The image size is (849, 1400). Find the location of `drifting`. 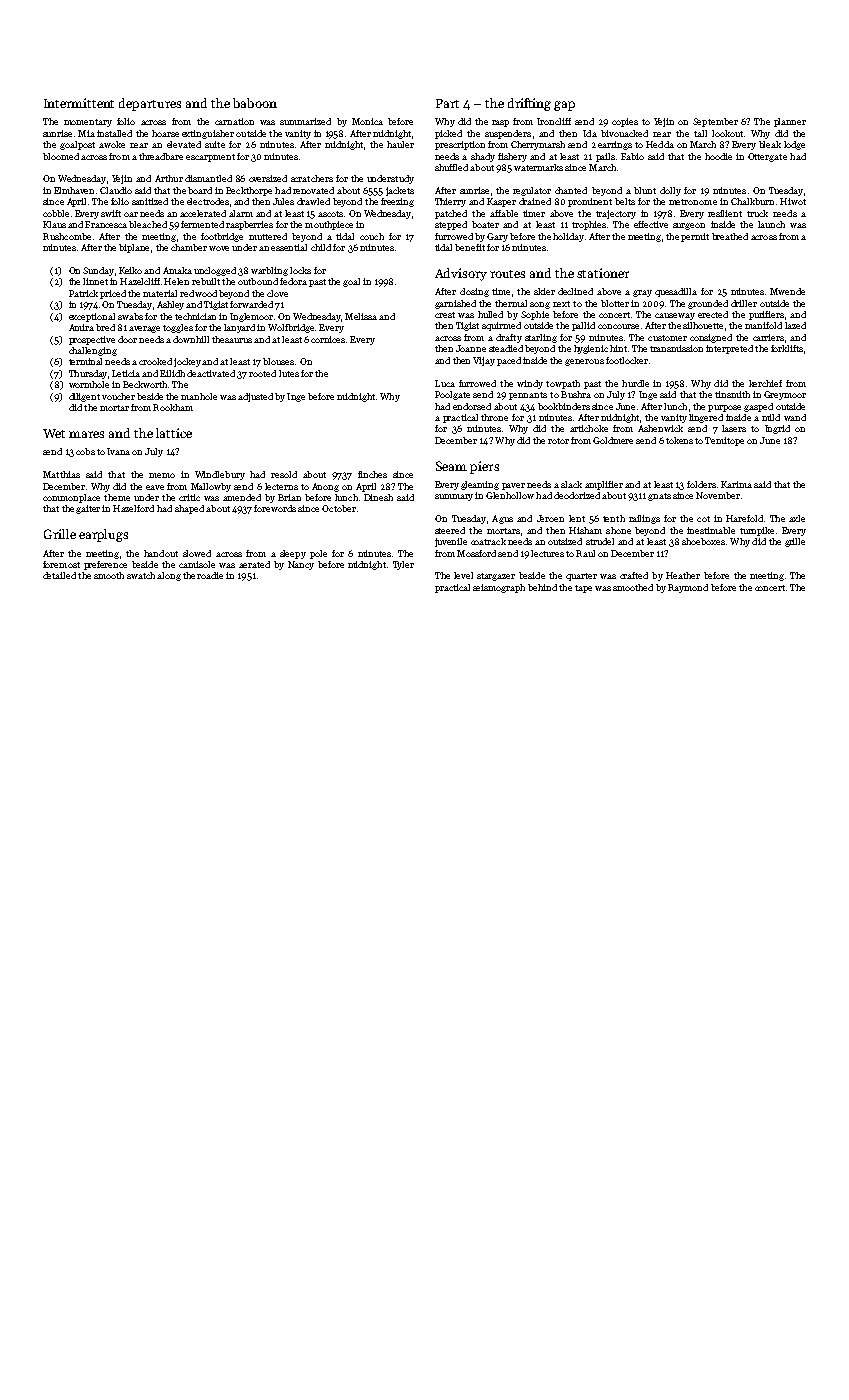

drifting is located at coordinates (529, 104).
